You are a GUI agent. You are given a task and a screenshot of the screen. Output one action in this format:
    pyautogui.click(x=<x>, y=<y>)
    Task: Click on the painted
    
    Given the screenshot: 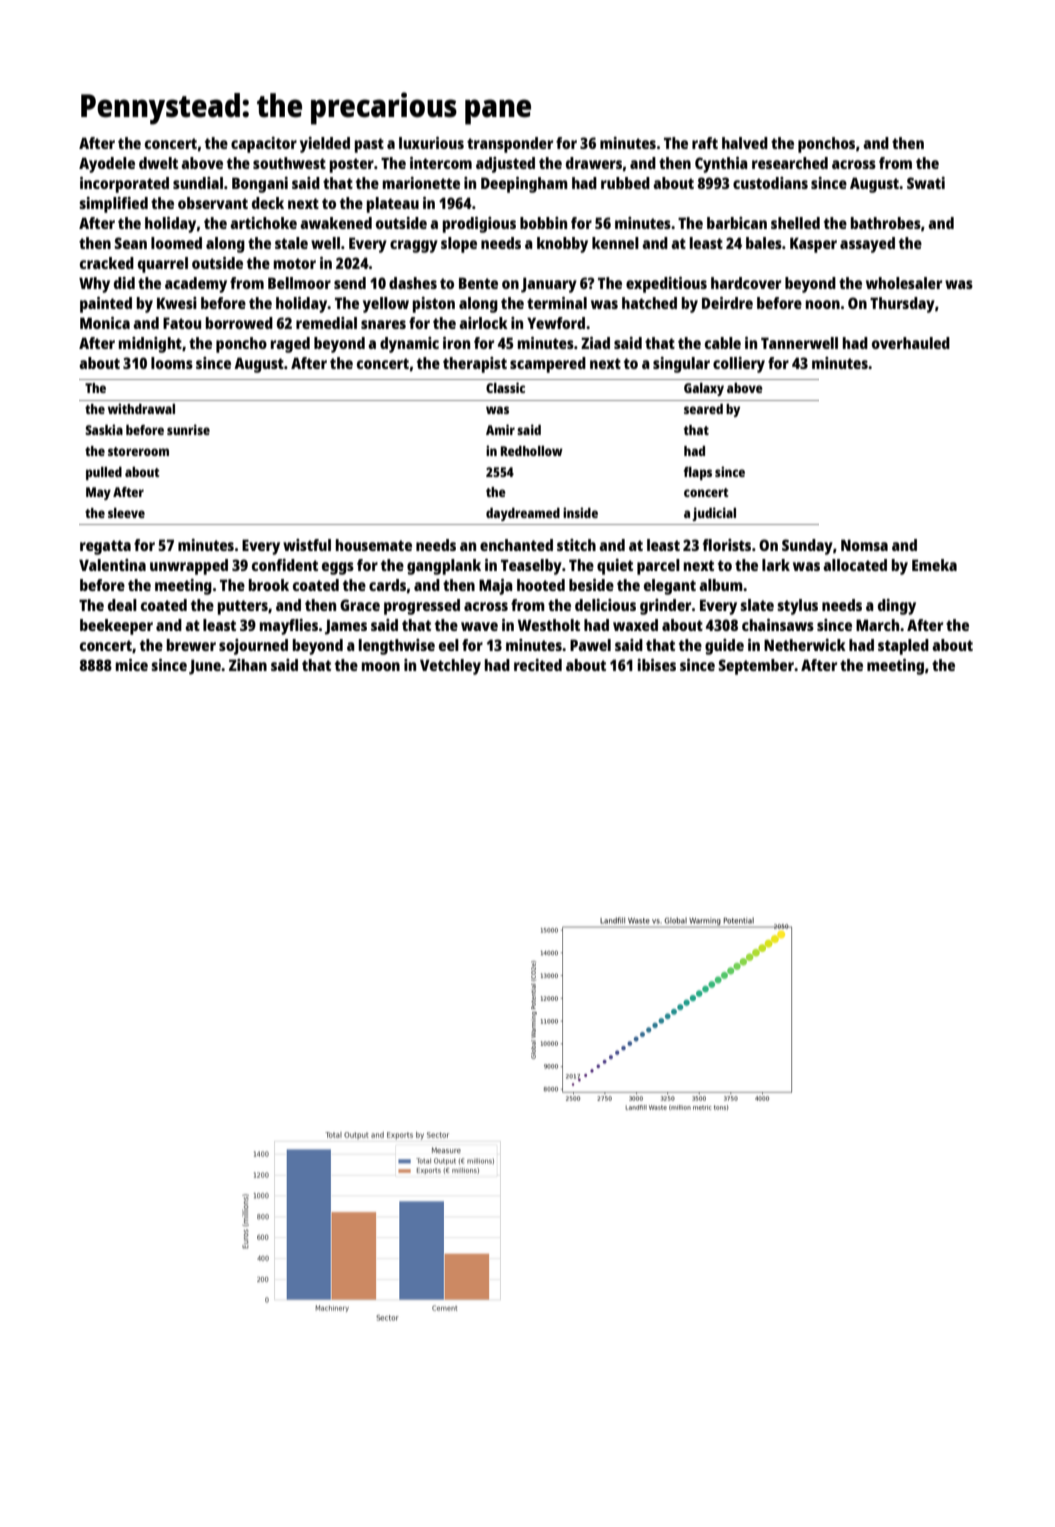 What is the action you would take?
    pyautogui.click(x=106, y=305)
